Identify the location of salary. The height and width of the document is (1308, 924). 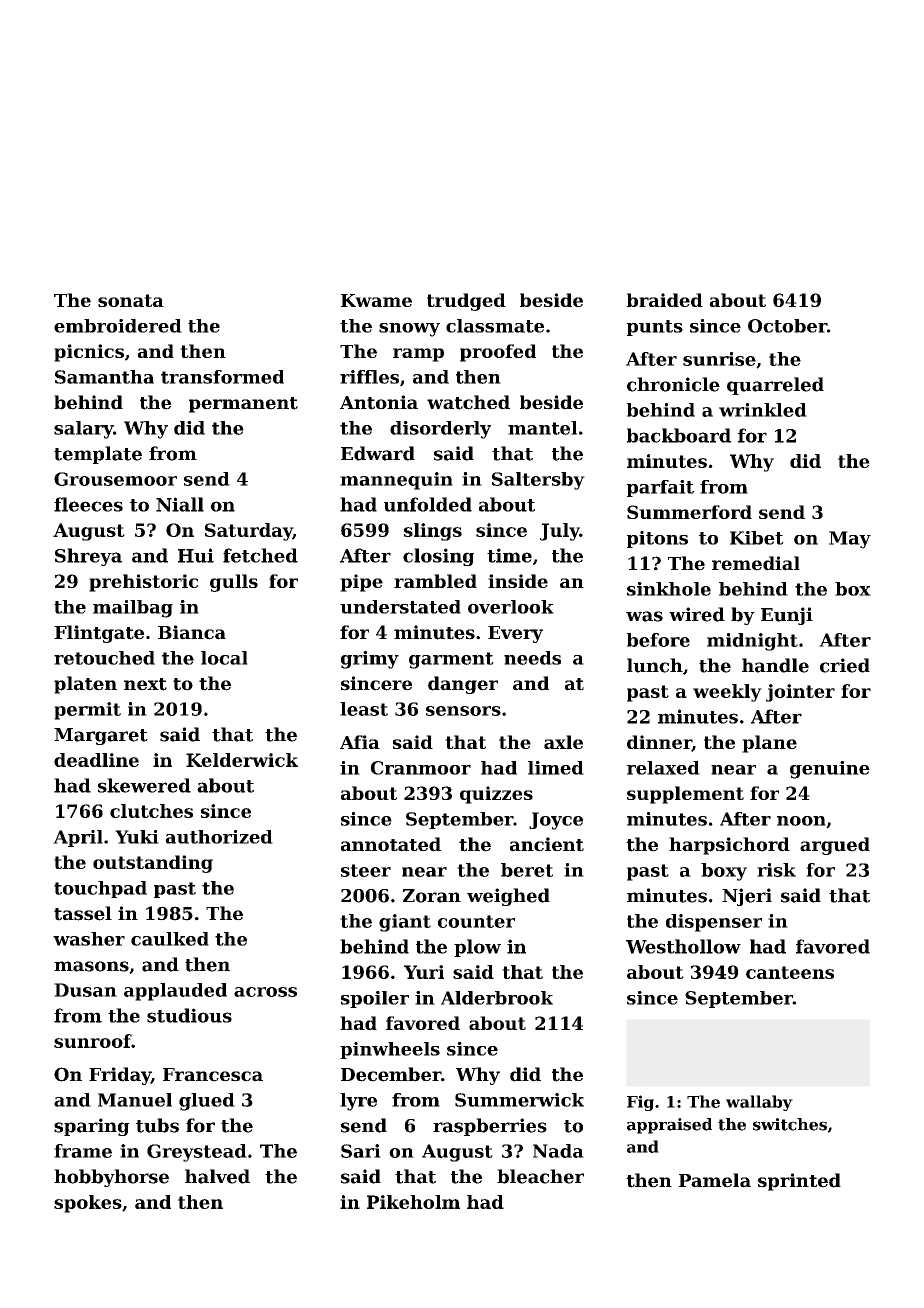
(83, 430).
